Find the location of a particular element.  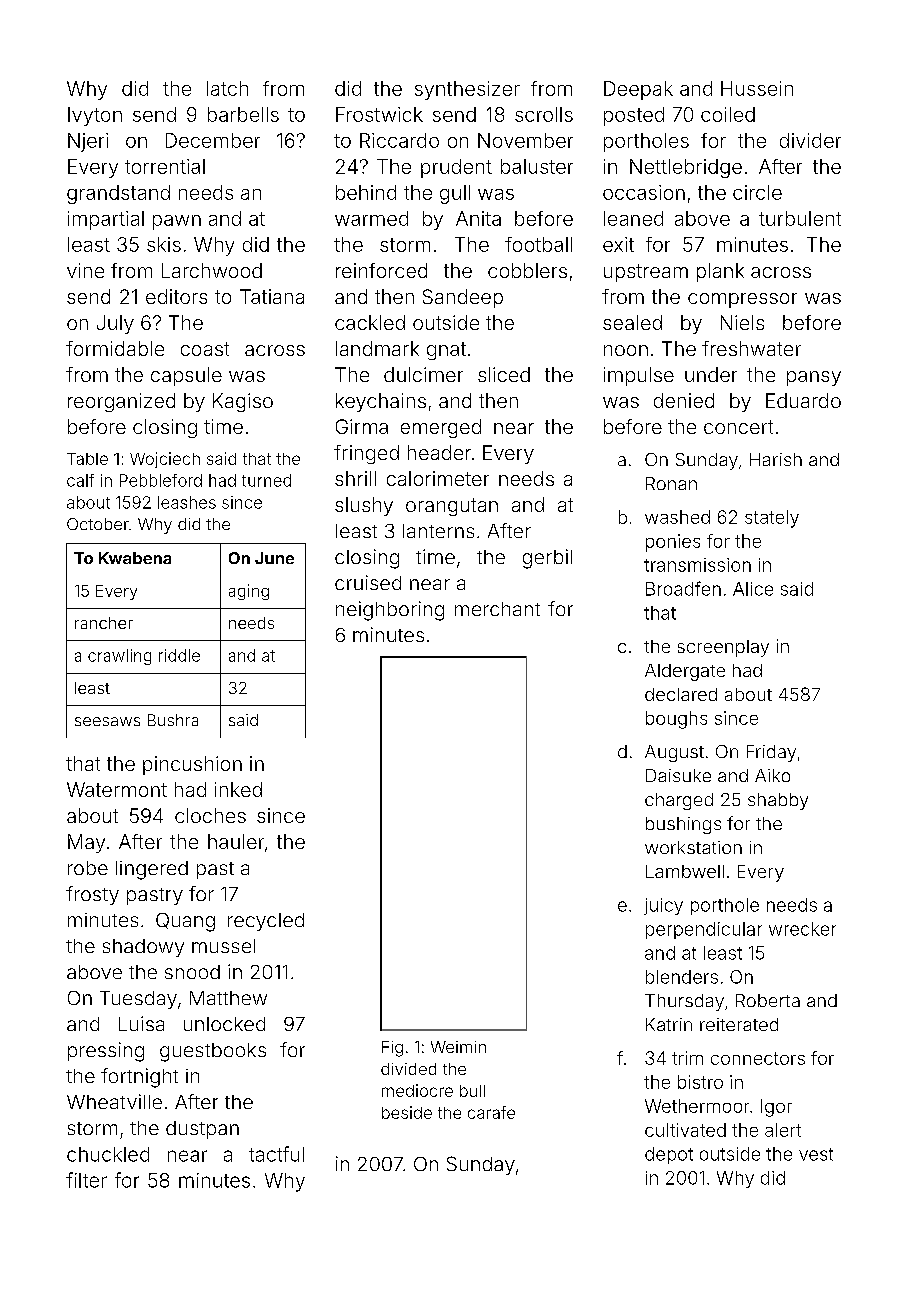

sealed is located at coordinates (632, 322).
